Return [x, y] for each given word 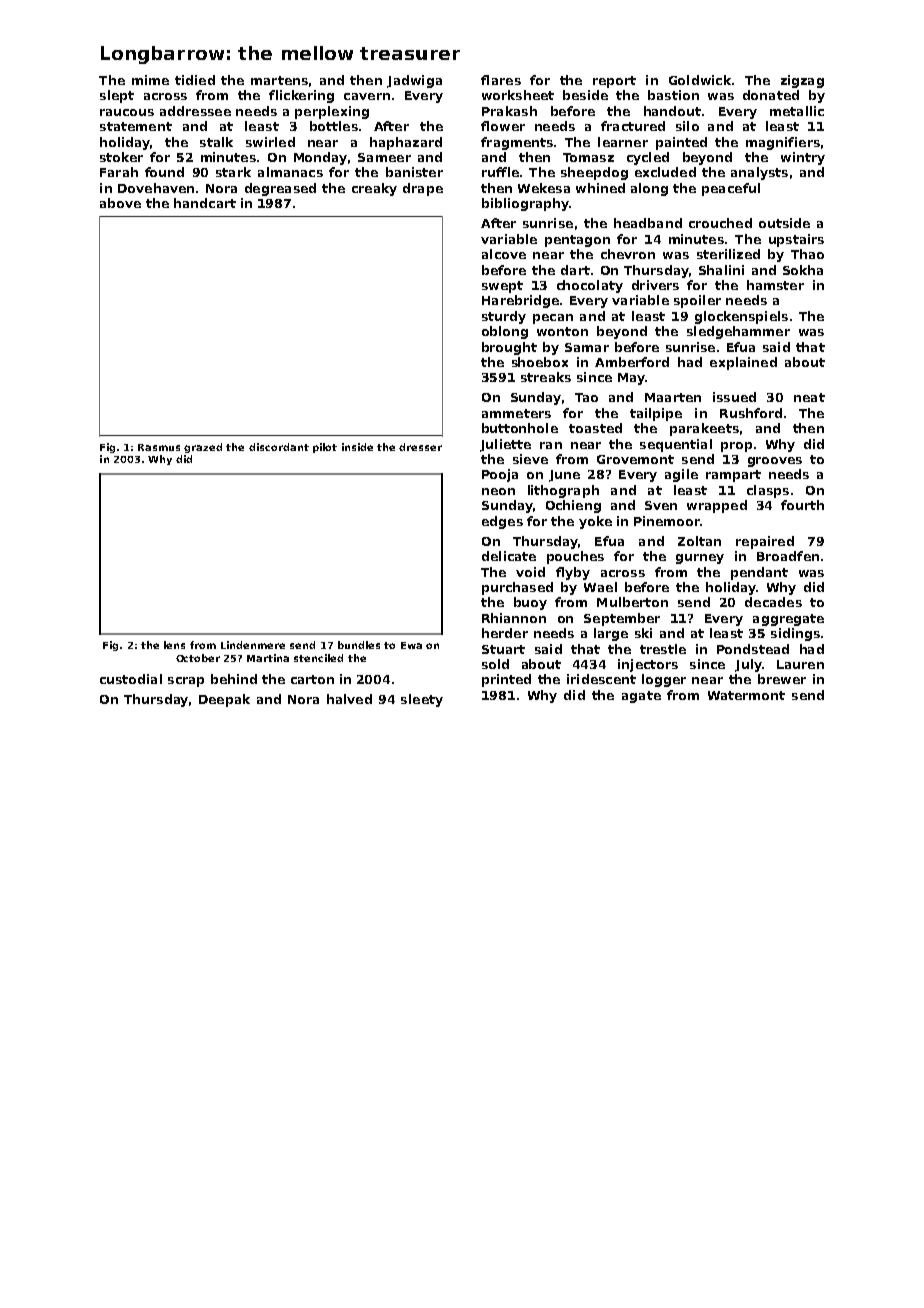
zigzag [802, 81]
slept [117, 96]
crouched [720, 223]
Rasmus [159, 447]
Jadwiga [414, 81]
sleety [422, 700]
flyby [573, 573]
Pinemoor [667, 521]
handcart [205, 203]
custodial [131, 679]
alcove [504, 254]
